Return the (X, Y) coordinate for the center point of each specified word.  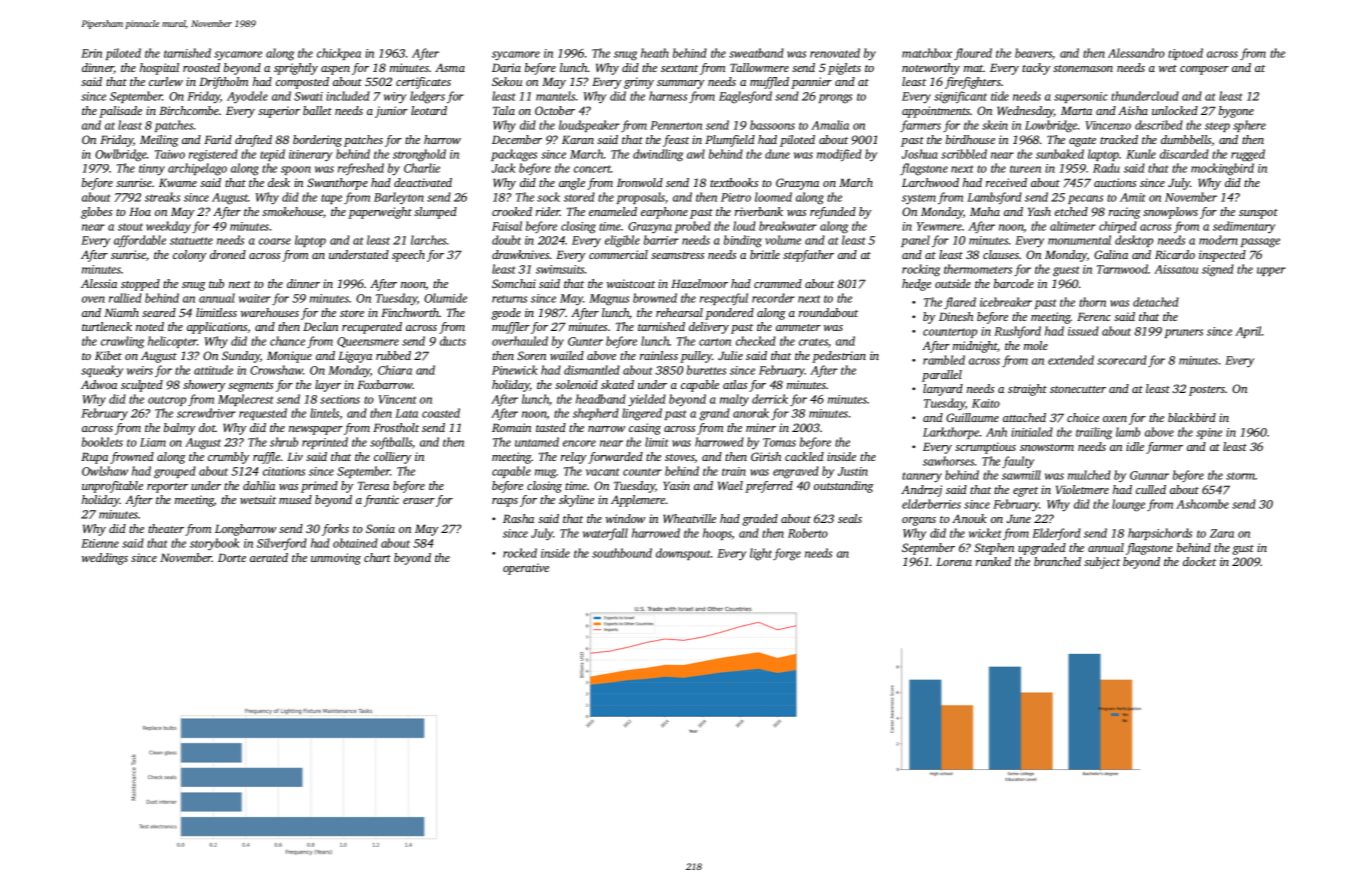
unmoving (336, 559)
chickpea (339, 54)
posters (1207, 391)
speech (408, 256)
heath (655, 53)
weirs (140, 370)
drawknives (520, 254)
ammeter (798, 327)
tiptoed (1185, 54)
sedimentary (1244, 227)
